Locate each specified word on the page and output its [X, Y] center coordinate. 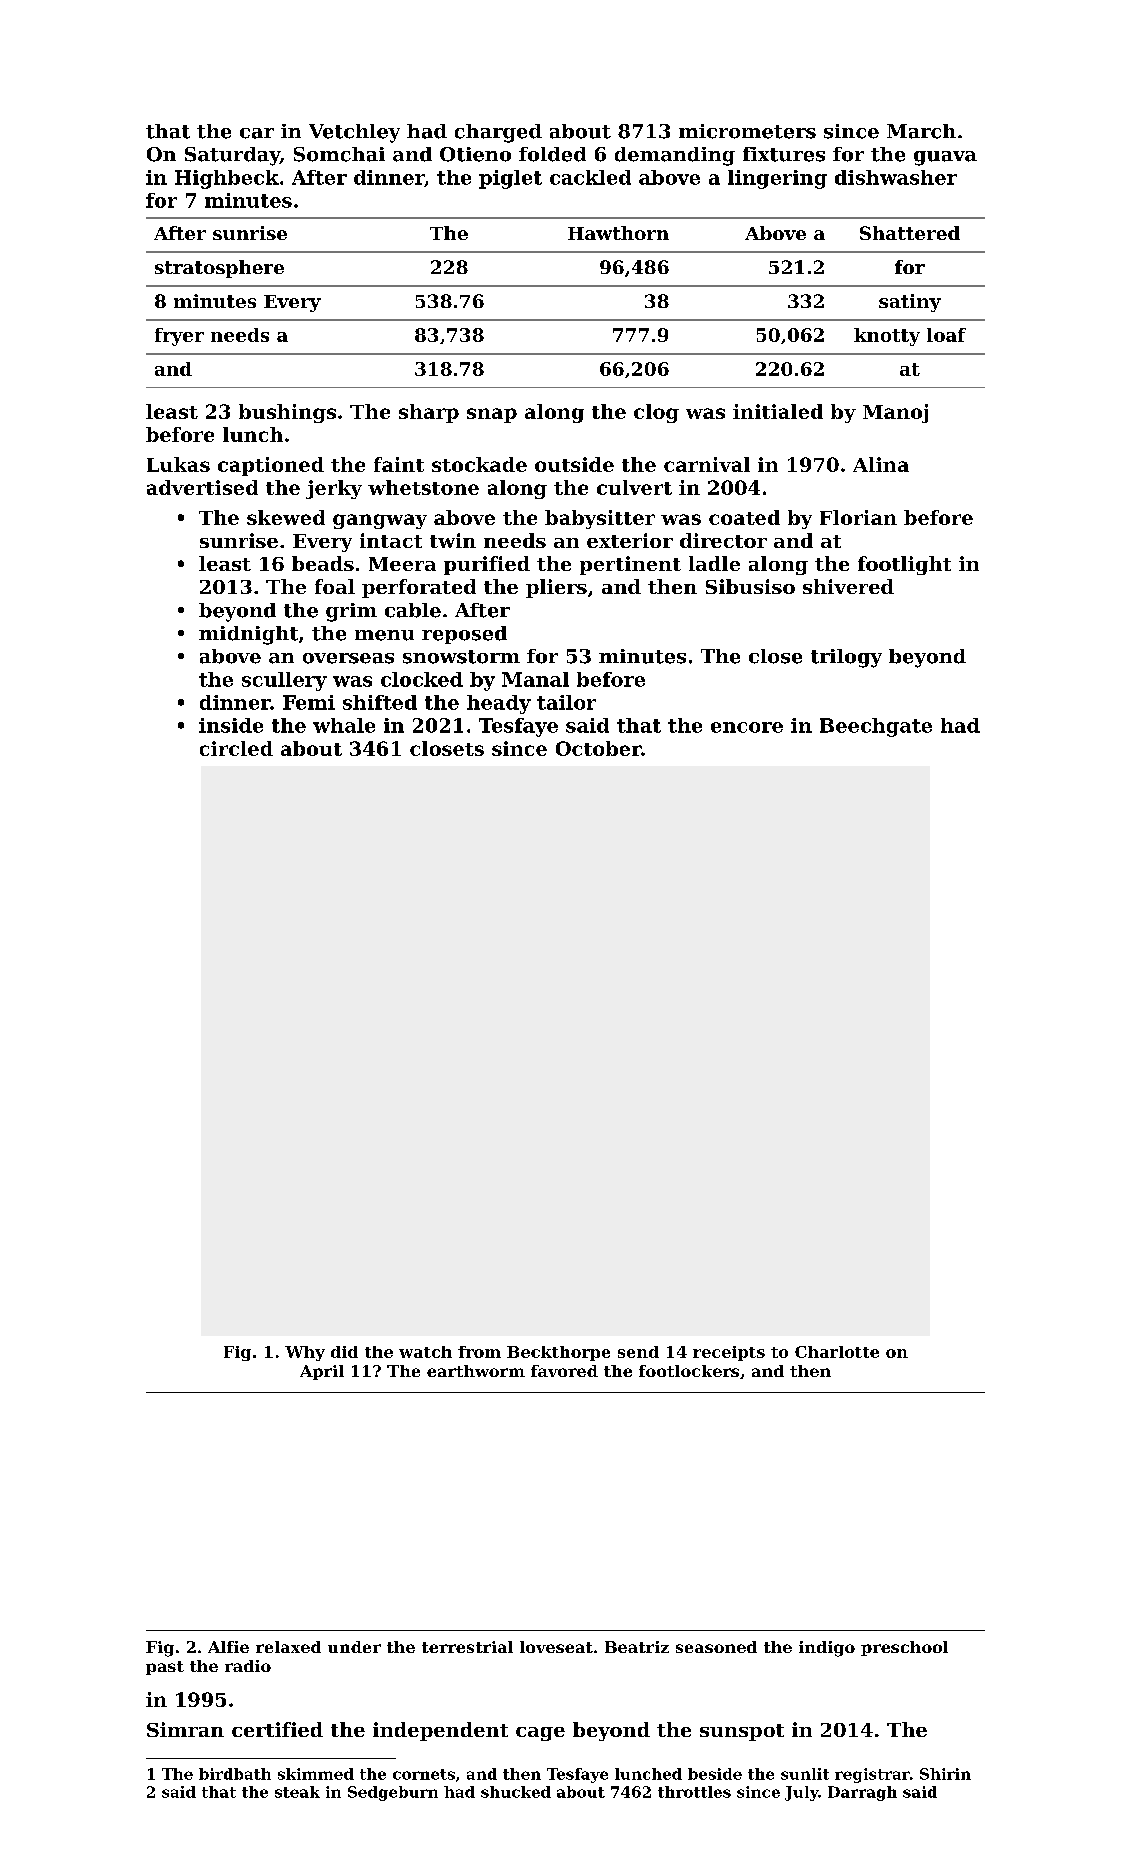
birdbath [235, 1774]
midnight [248, 635]
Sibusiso [750, 586]
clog [656, 413]
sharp [429, 413]
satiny [910, 303]
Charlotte [837, 1352]
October [598, 748]
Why [305, 1353]
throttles [694, 1792]
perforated [419, 588]
